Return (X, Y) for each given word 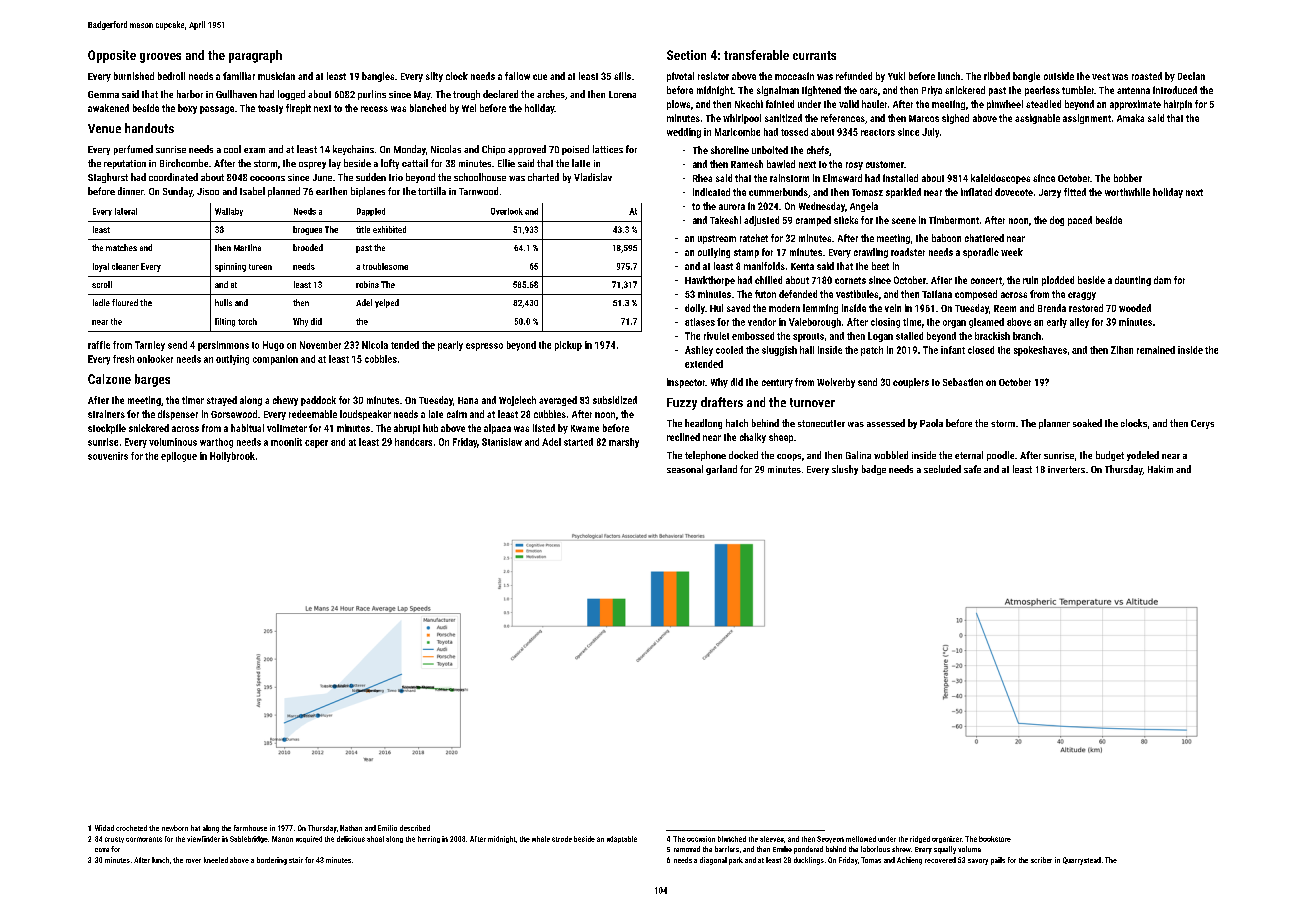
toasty (270, 109)
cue (540, 77)
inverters (1066, 469)
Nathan (351, 828)
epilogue (179, 457)
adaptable (622, 839)
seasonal (685, 469)
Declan (1191, 76)
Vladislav (593, 177)
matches (121, 247)
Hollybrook (232, 457)
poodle (1000, 456)
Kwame (585, 428)
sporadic (981, 253)
